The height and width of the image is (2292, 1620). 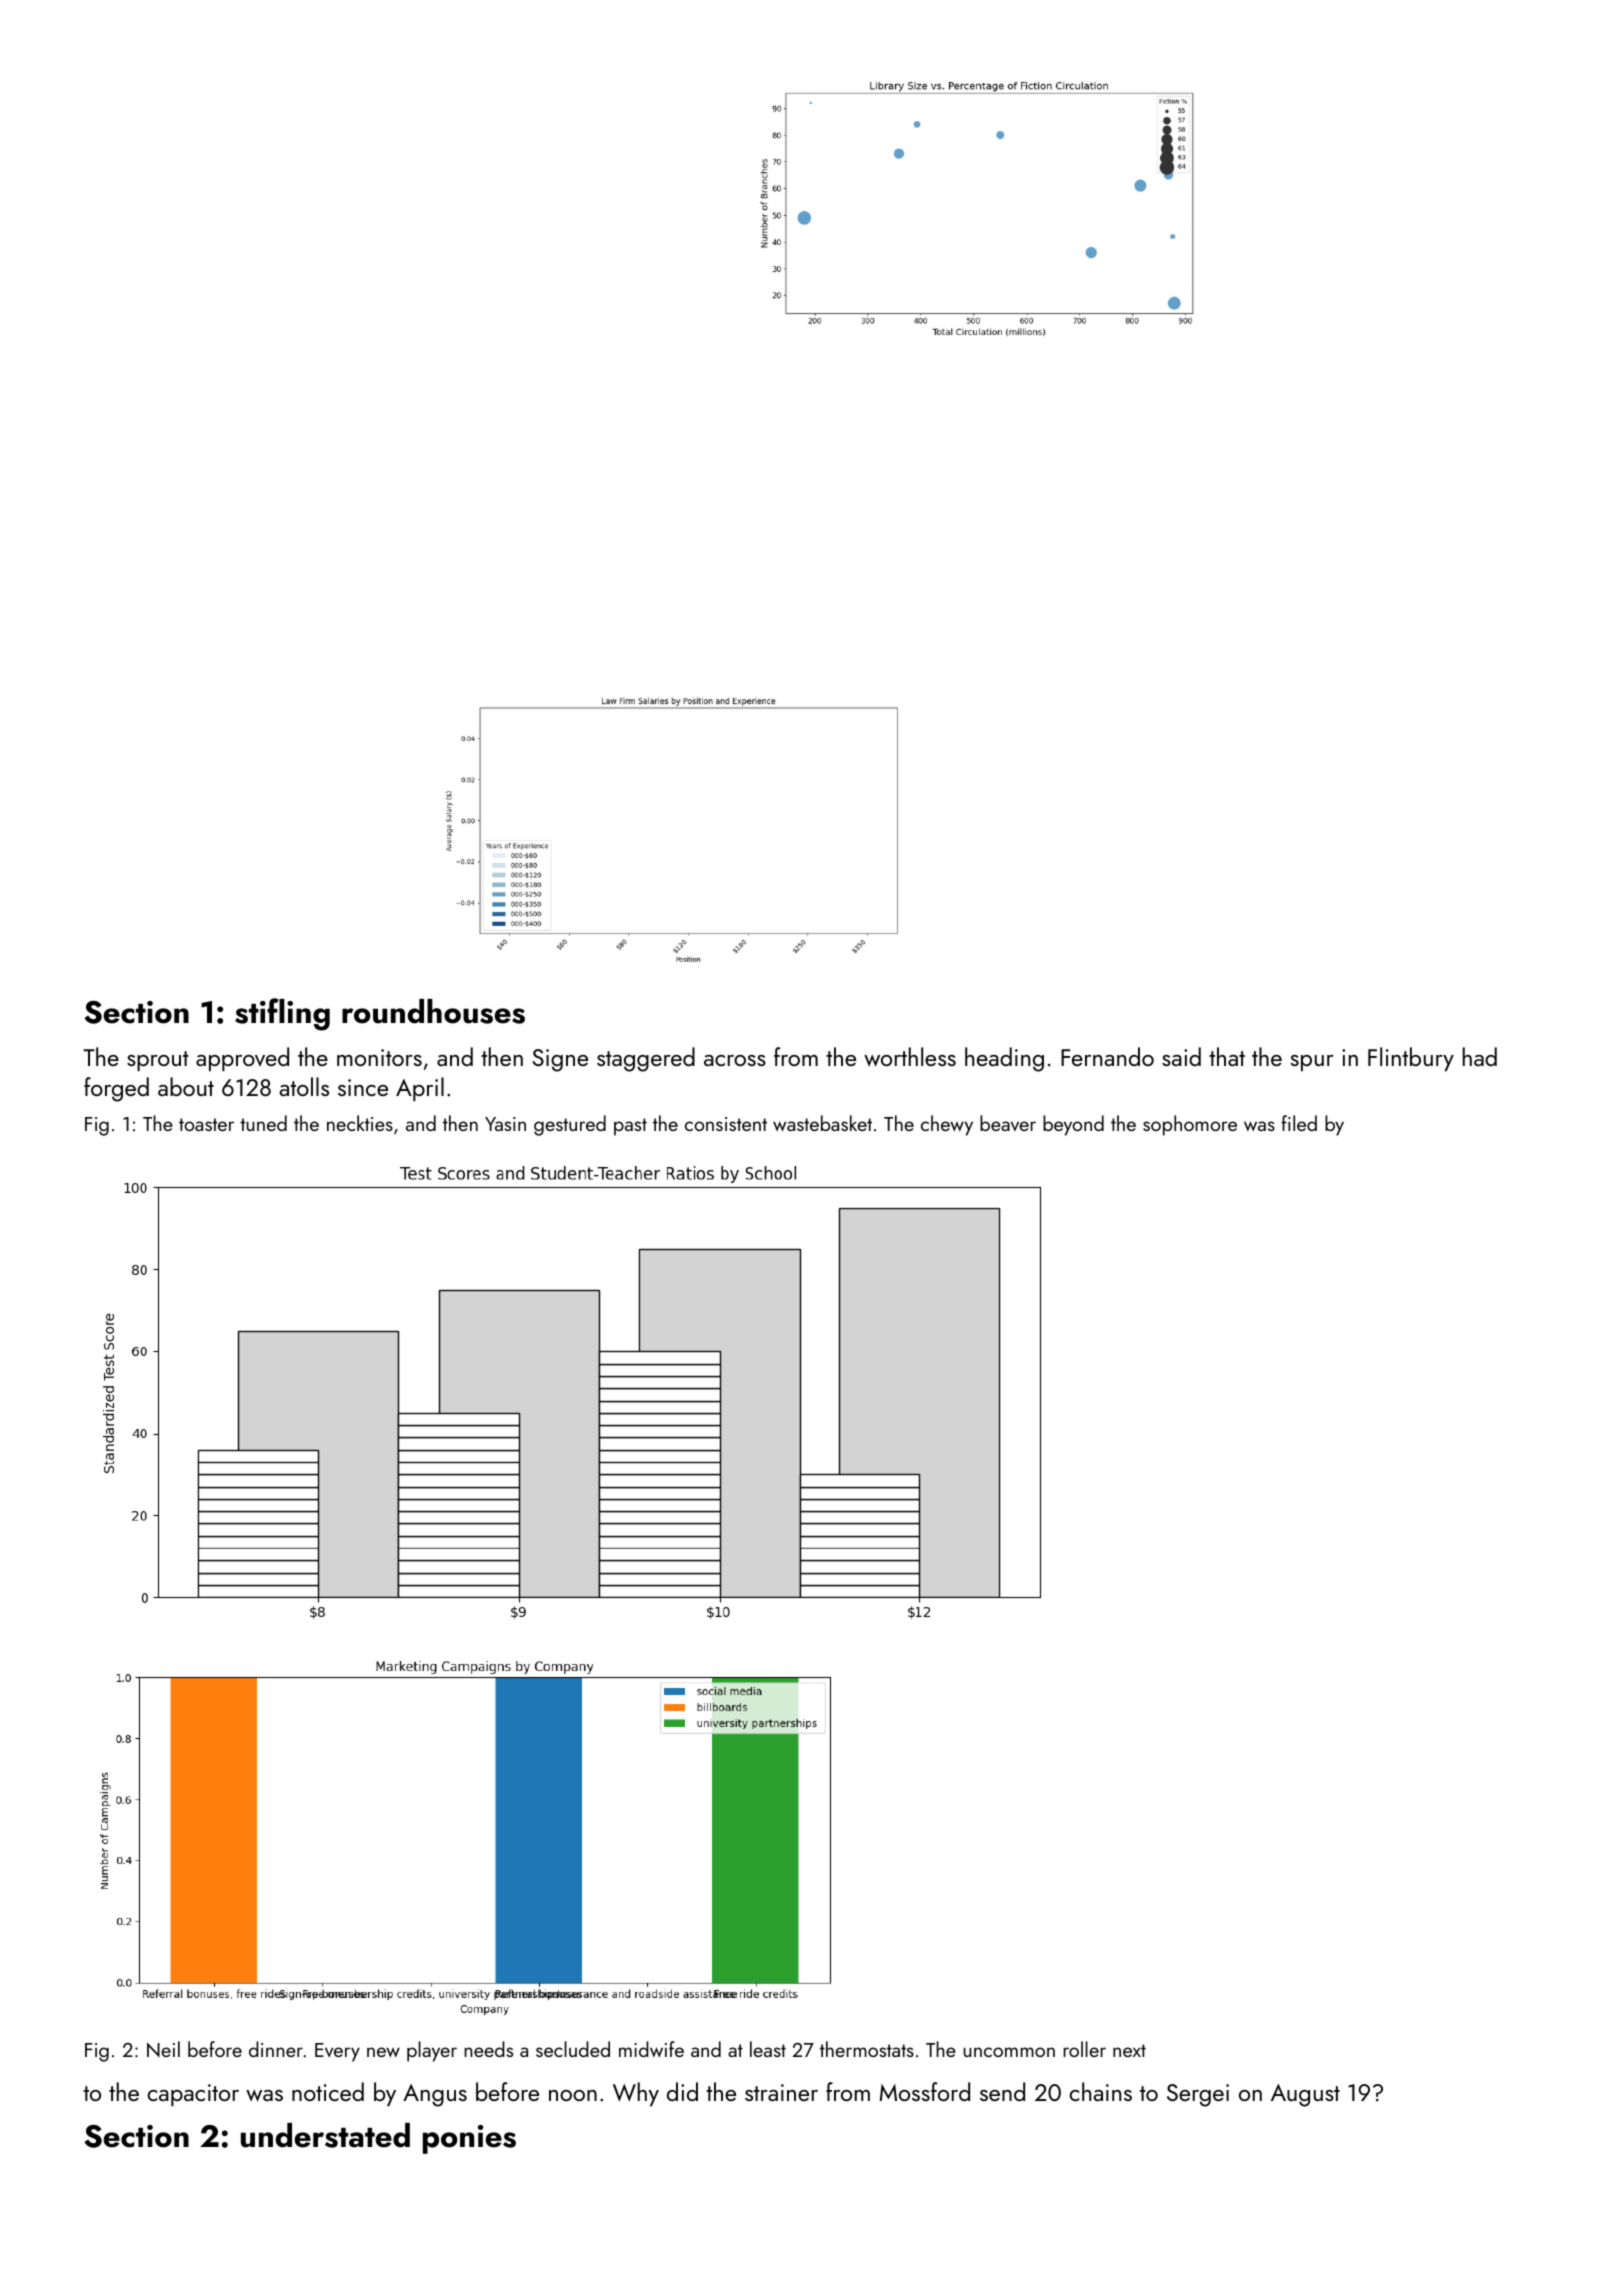 I want to click on past, so click(x=630, y=1127).
